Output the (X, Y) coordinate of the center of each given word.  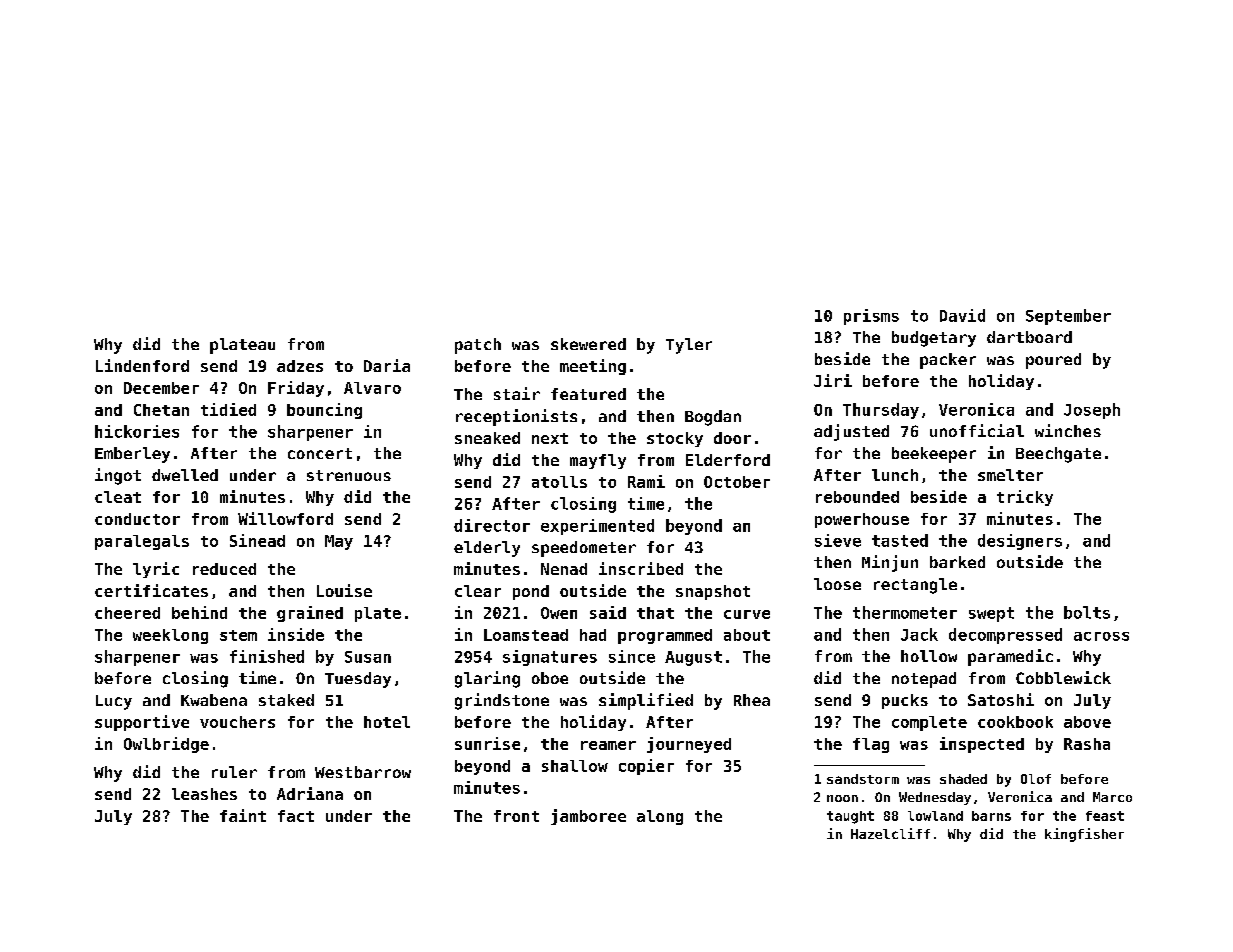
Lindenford (142, 365)
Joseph (1092, 411)
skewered (588, 344)
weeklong (170, 636)
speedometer (584, 549)
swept (991, 614)
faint (243, 815)
